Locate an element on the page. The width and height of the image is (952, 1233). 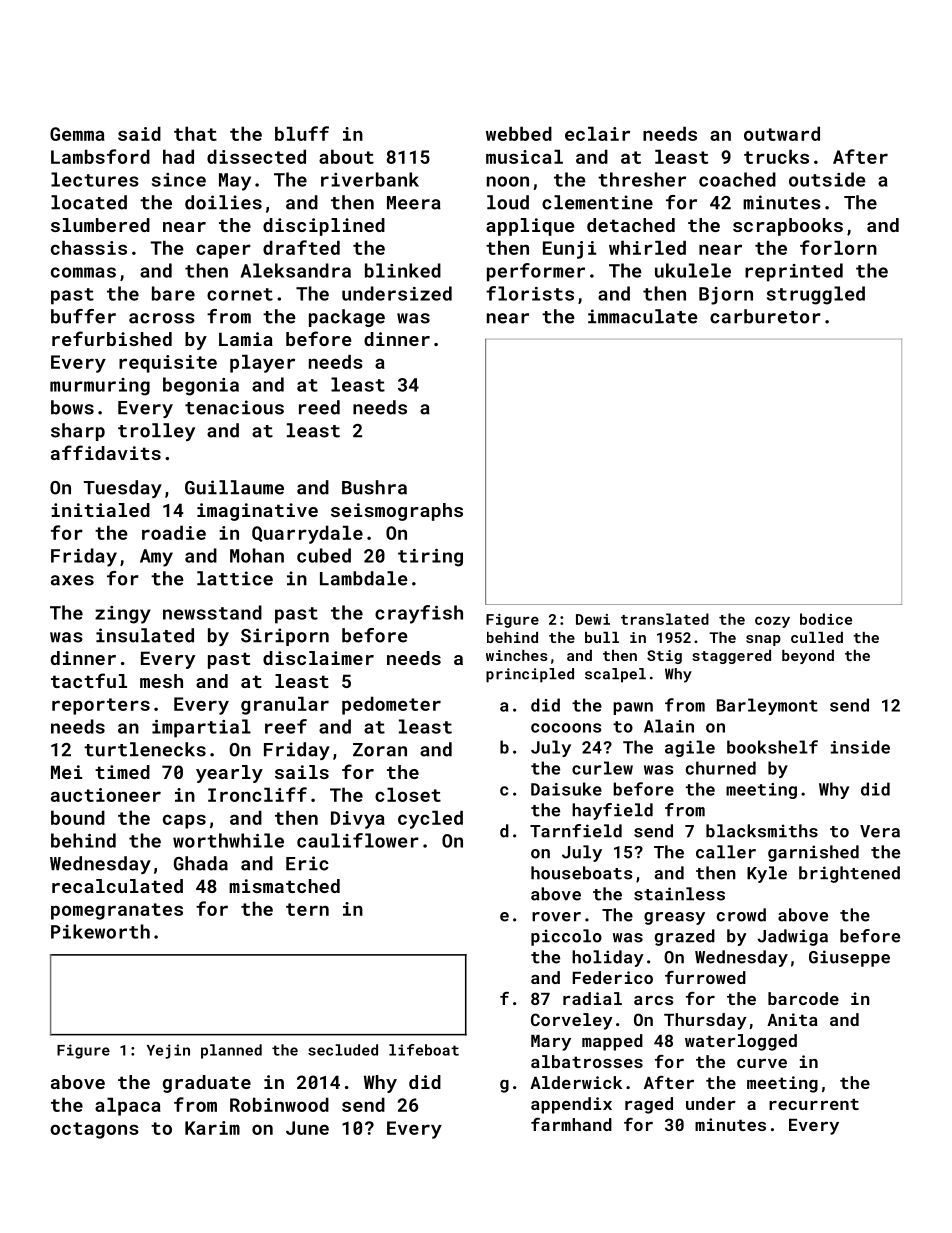
webbed is located at coordinates (519, 133).
